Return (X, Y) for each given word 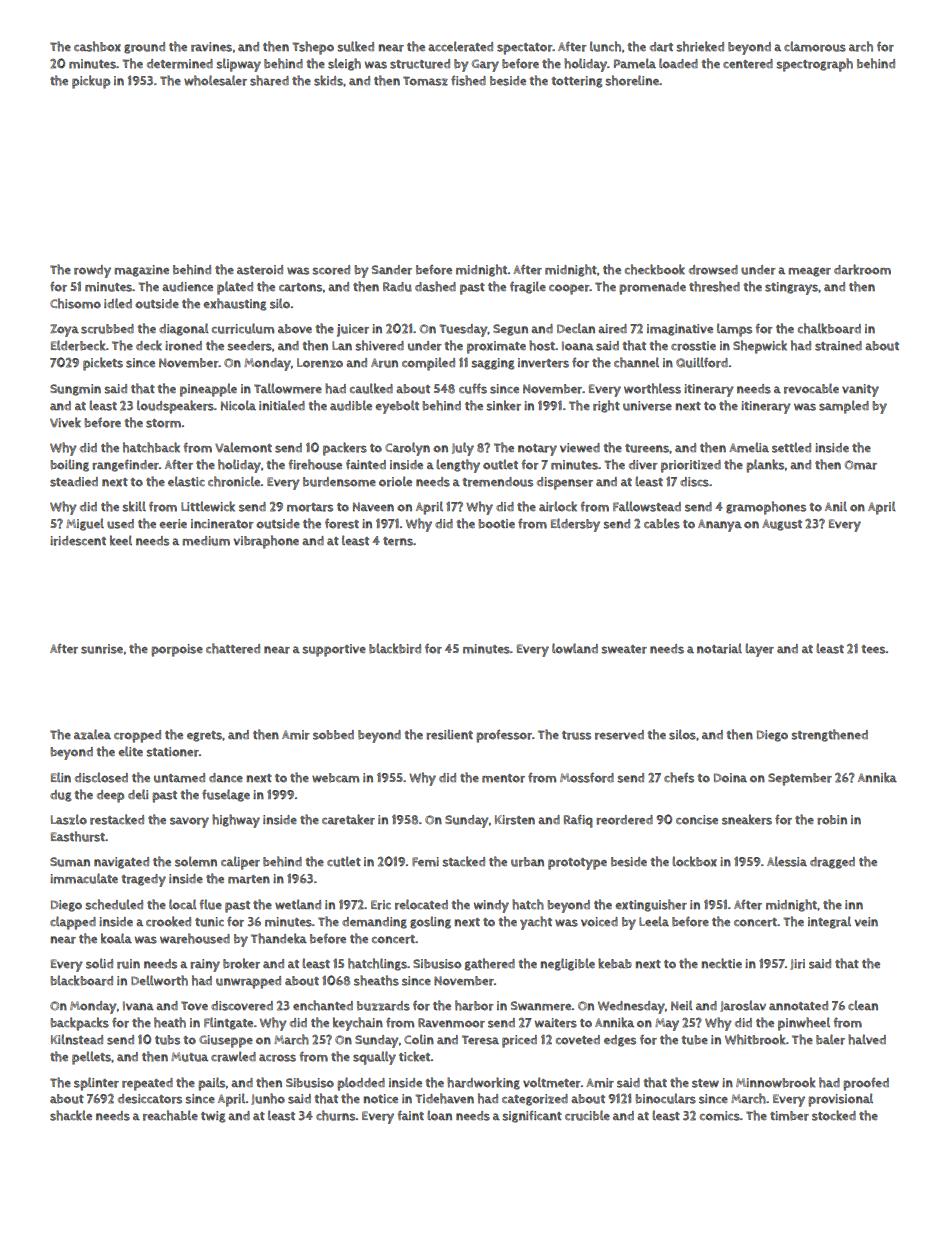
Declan (576, 328)
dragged (832, 863)
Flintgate (228, 1023)
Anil (836, 506)
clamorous (815, 46)
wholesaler (215, 80)
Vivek (65, 422)
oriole (395, 481)
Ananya (720, 525)
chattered (233, 648)
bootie (497, 524)
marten (249, 879)
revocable (811, 388)
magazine (141, 271)
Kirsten (515, 820)
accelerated (460, 46)
